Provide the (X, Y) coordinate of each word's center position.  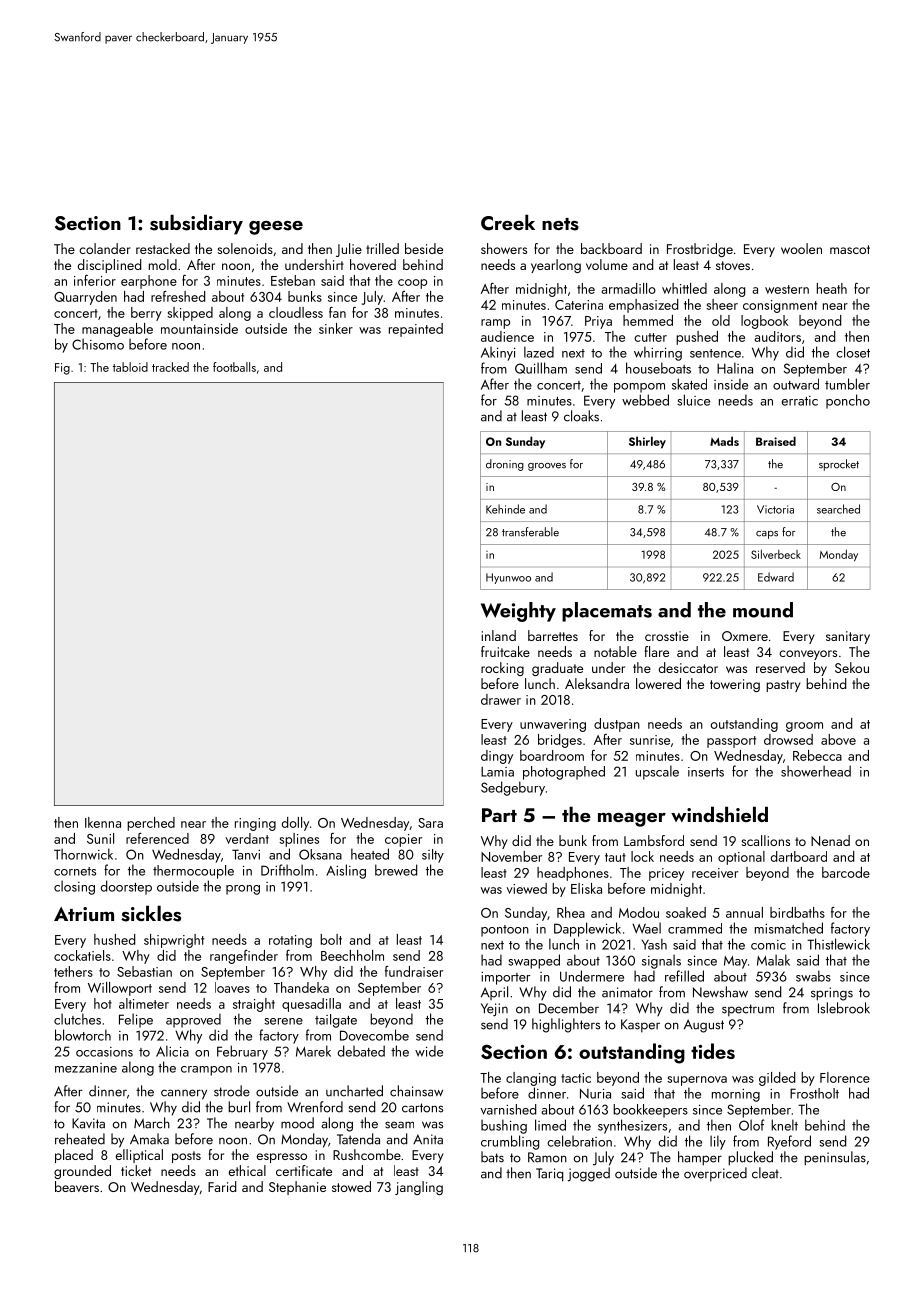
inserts (706, 772)
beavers (77, 1186)
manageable (117, 330)
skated (689, 384)
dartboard (799, 856)
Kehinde (505, 509)
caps (767, 535)
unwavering (553, 725)
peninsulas (835, 1158)
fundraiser (414, 971)
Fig (62, 369)
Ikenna (103, 822)
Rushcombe (367, 1154)
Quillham (541, 368)
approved (193, 1020)
